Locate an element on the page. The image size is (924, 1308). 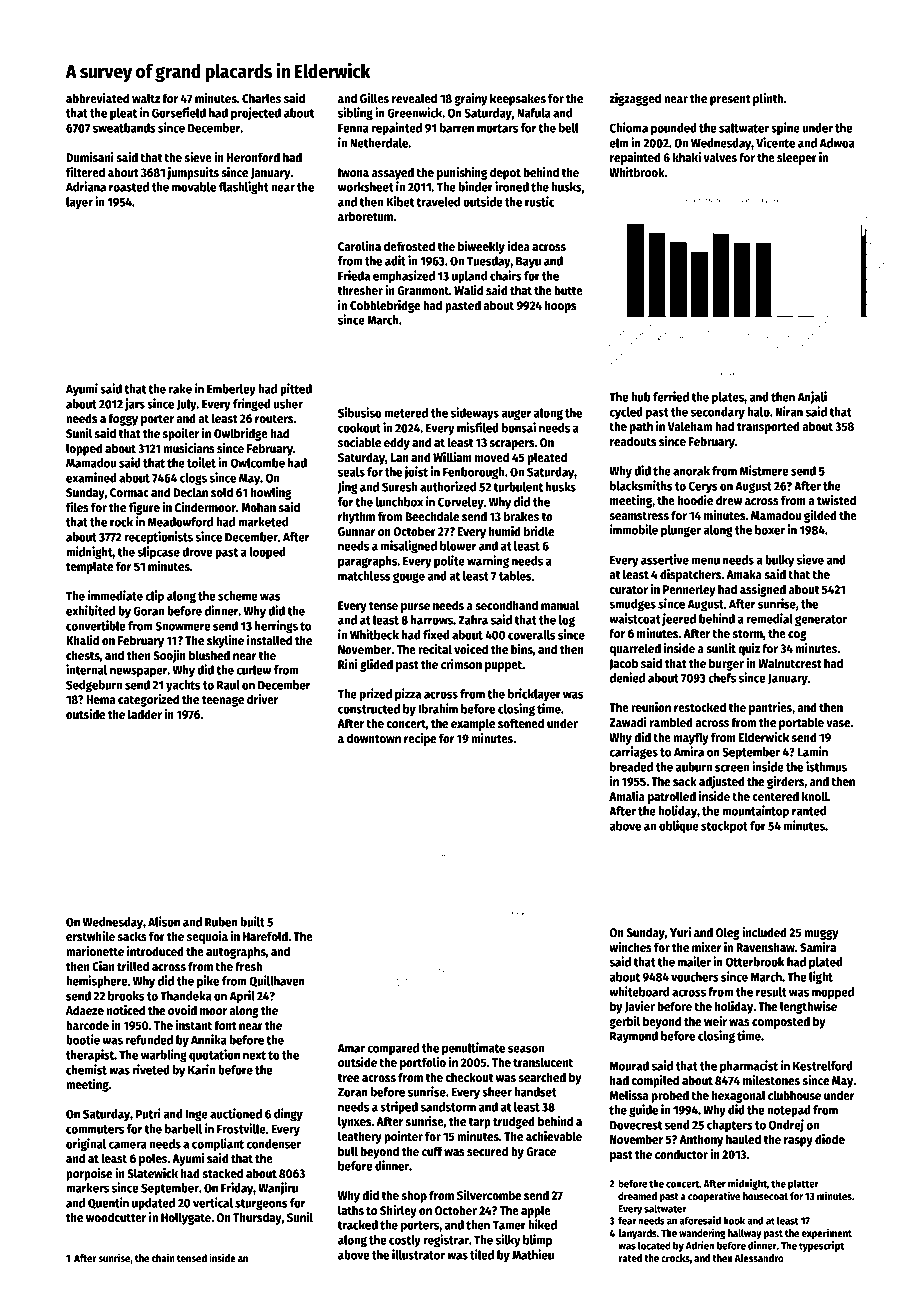
chain is located at coordinates (163, 1257).
